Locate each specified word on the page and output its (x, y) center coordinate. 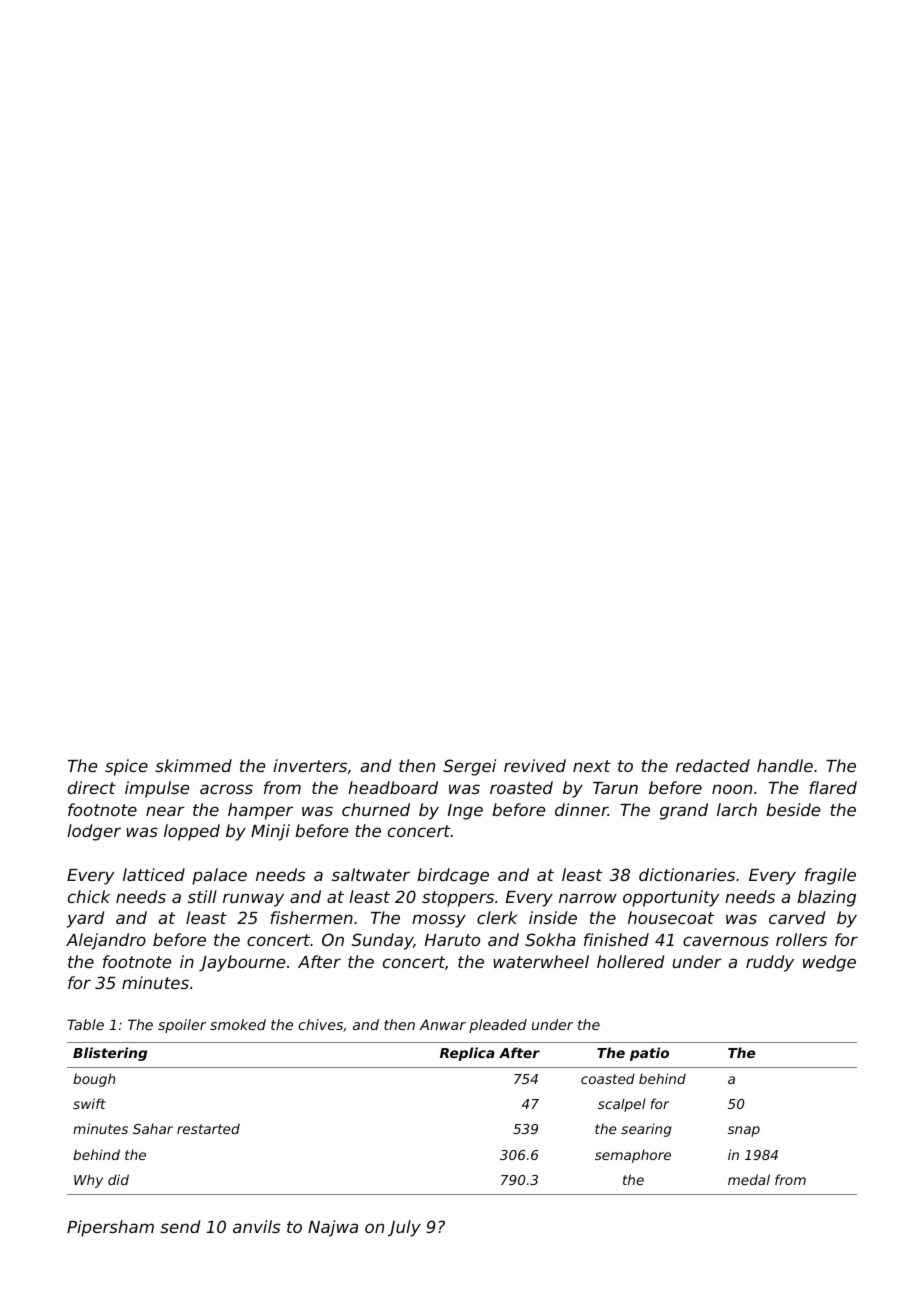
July (404, 1228)
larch (737, 809)
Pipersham (110, 1228)
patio (649, 1054)
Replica (467, 1054)
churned (376, 809)
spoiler (182, 1026)
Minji (270, 832)
